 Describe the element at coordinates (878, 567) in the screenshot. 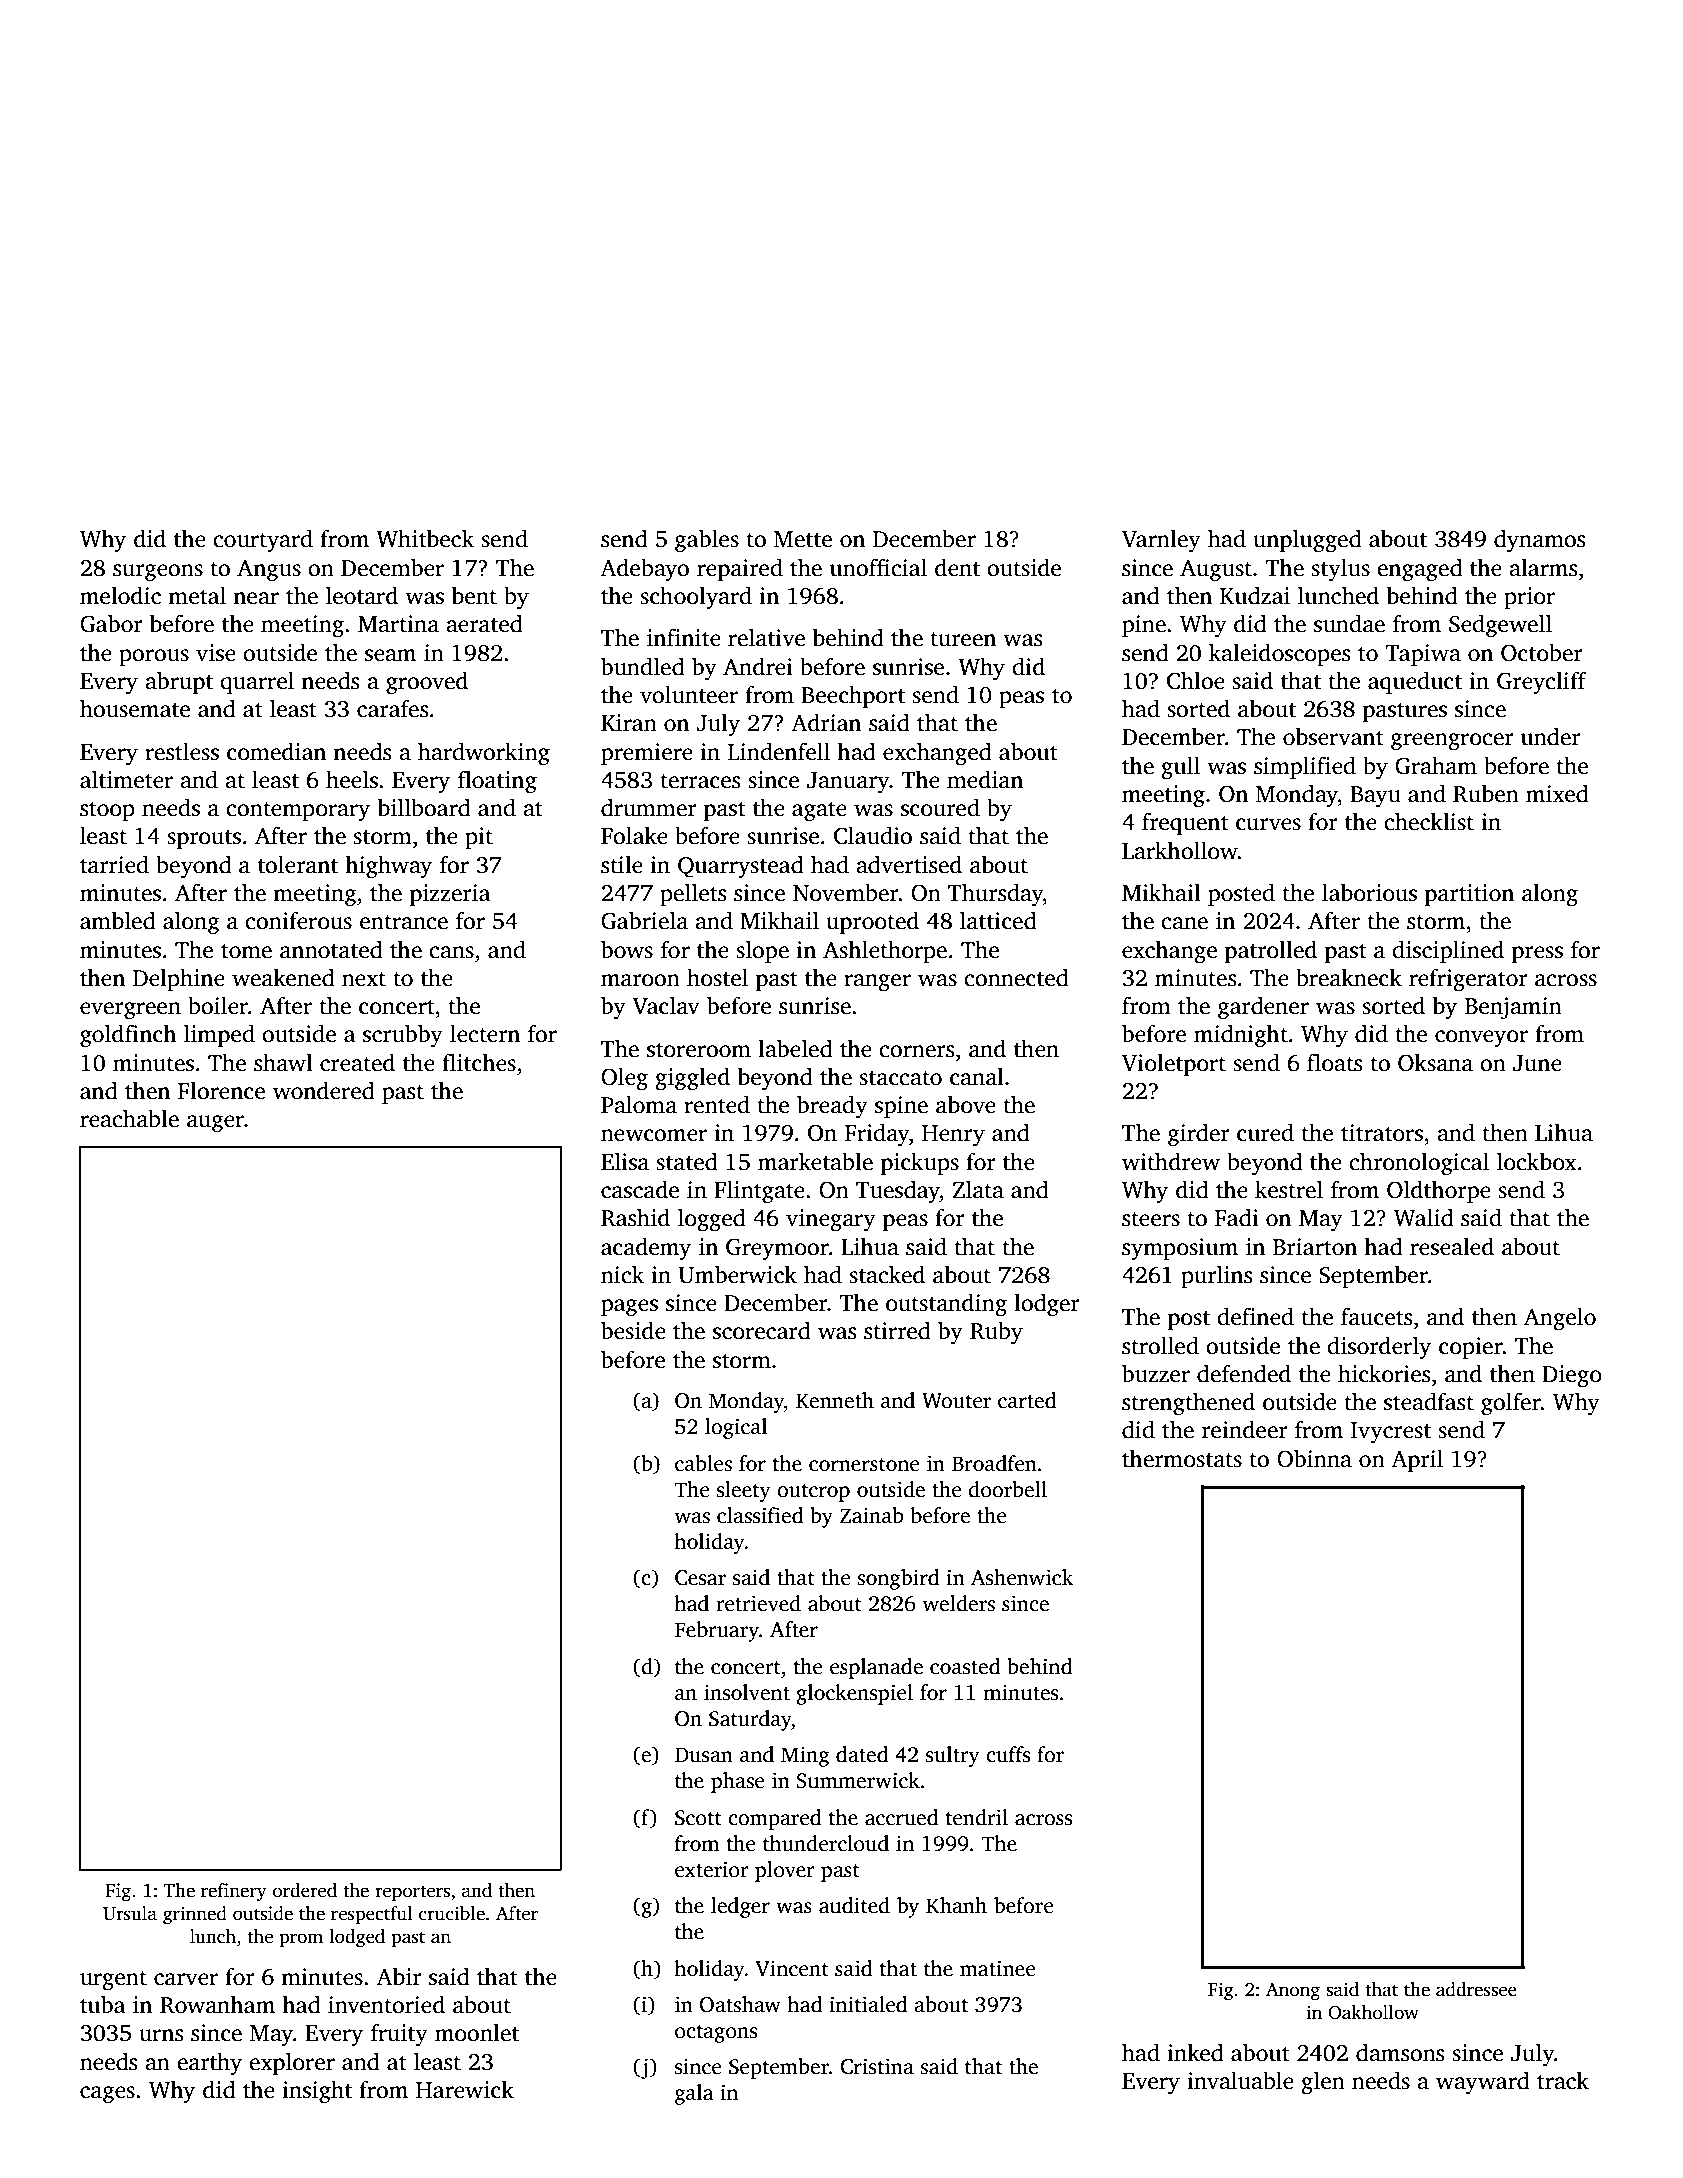

I see `unofficial` at that location.
